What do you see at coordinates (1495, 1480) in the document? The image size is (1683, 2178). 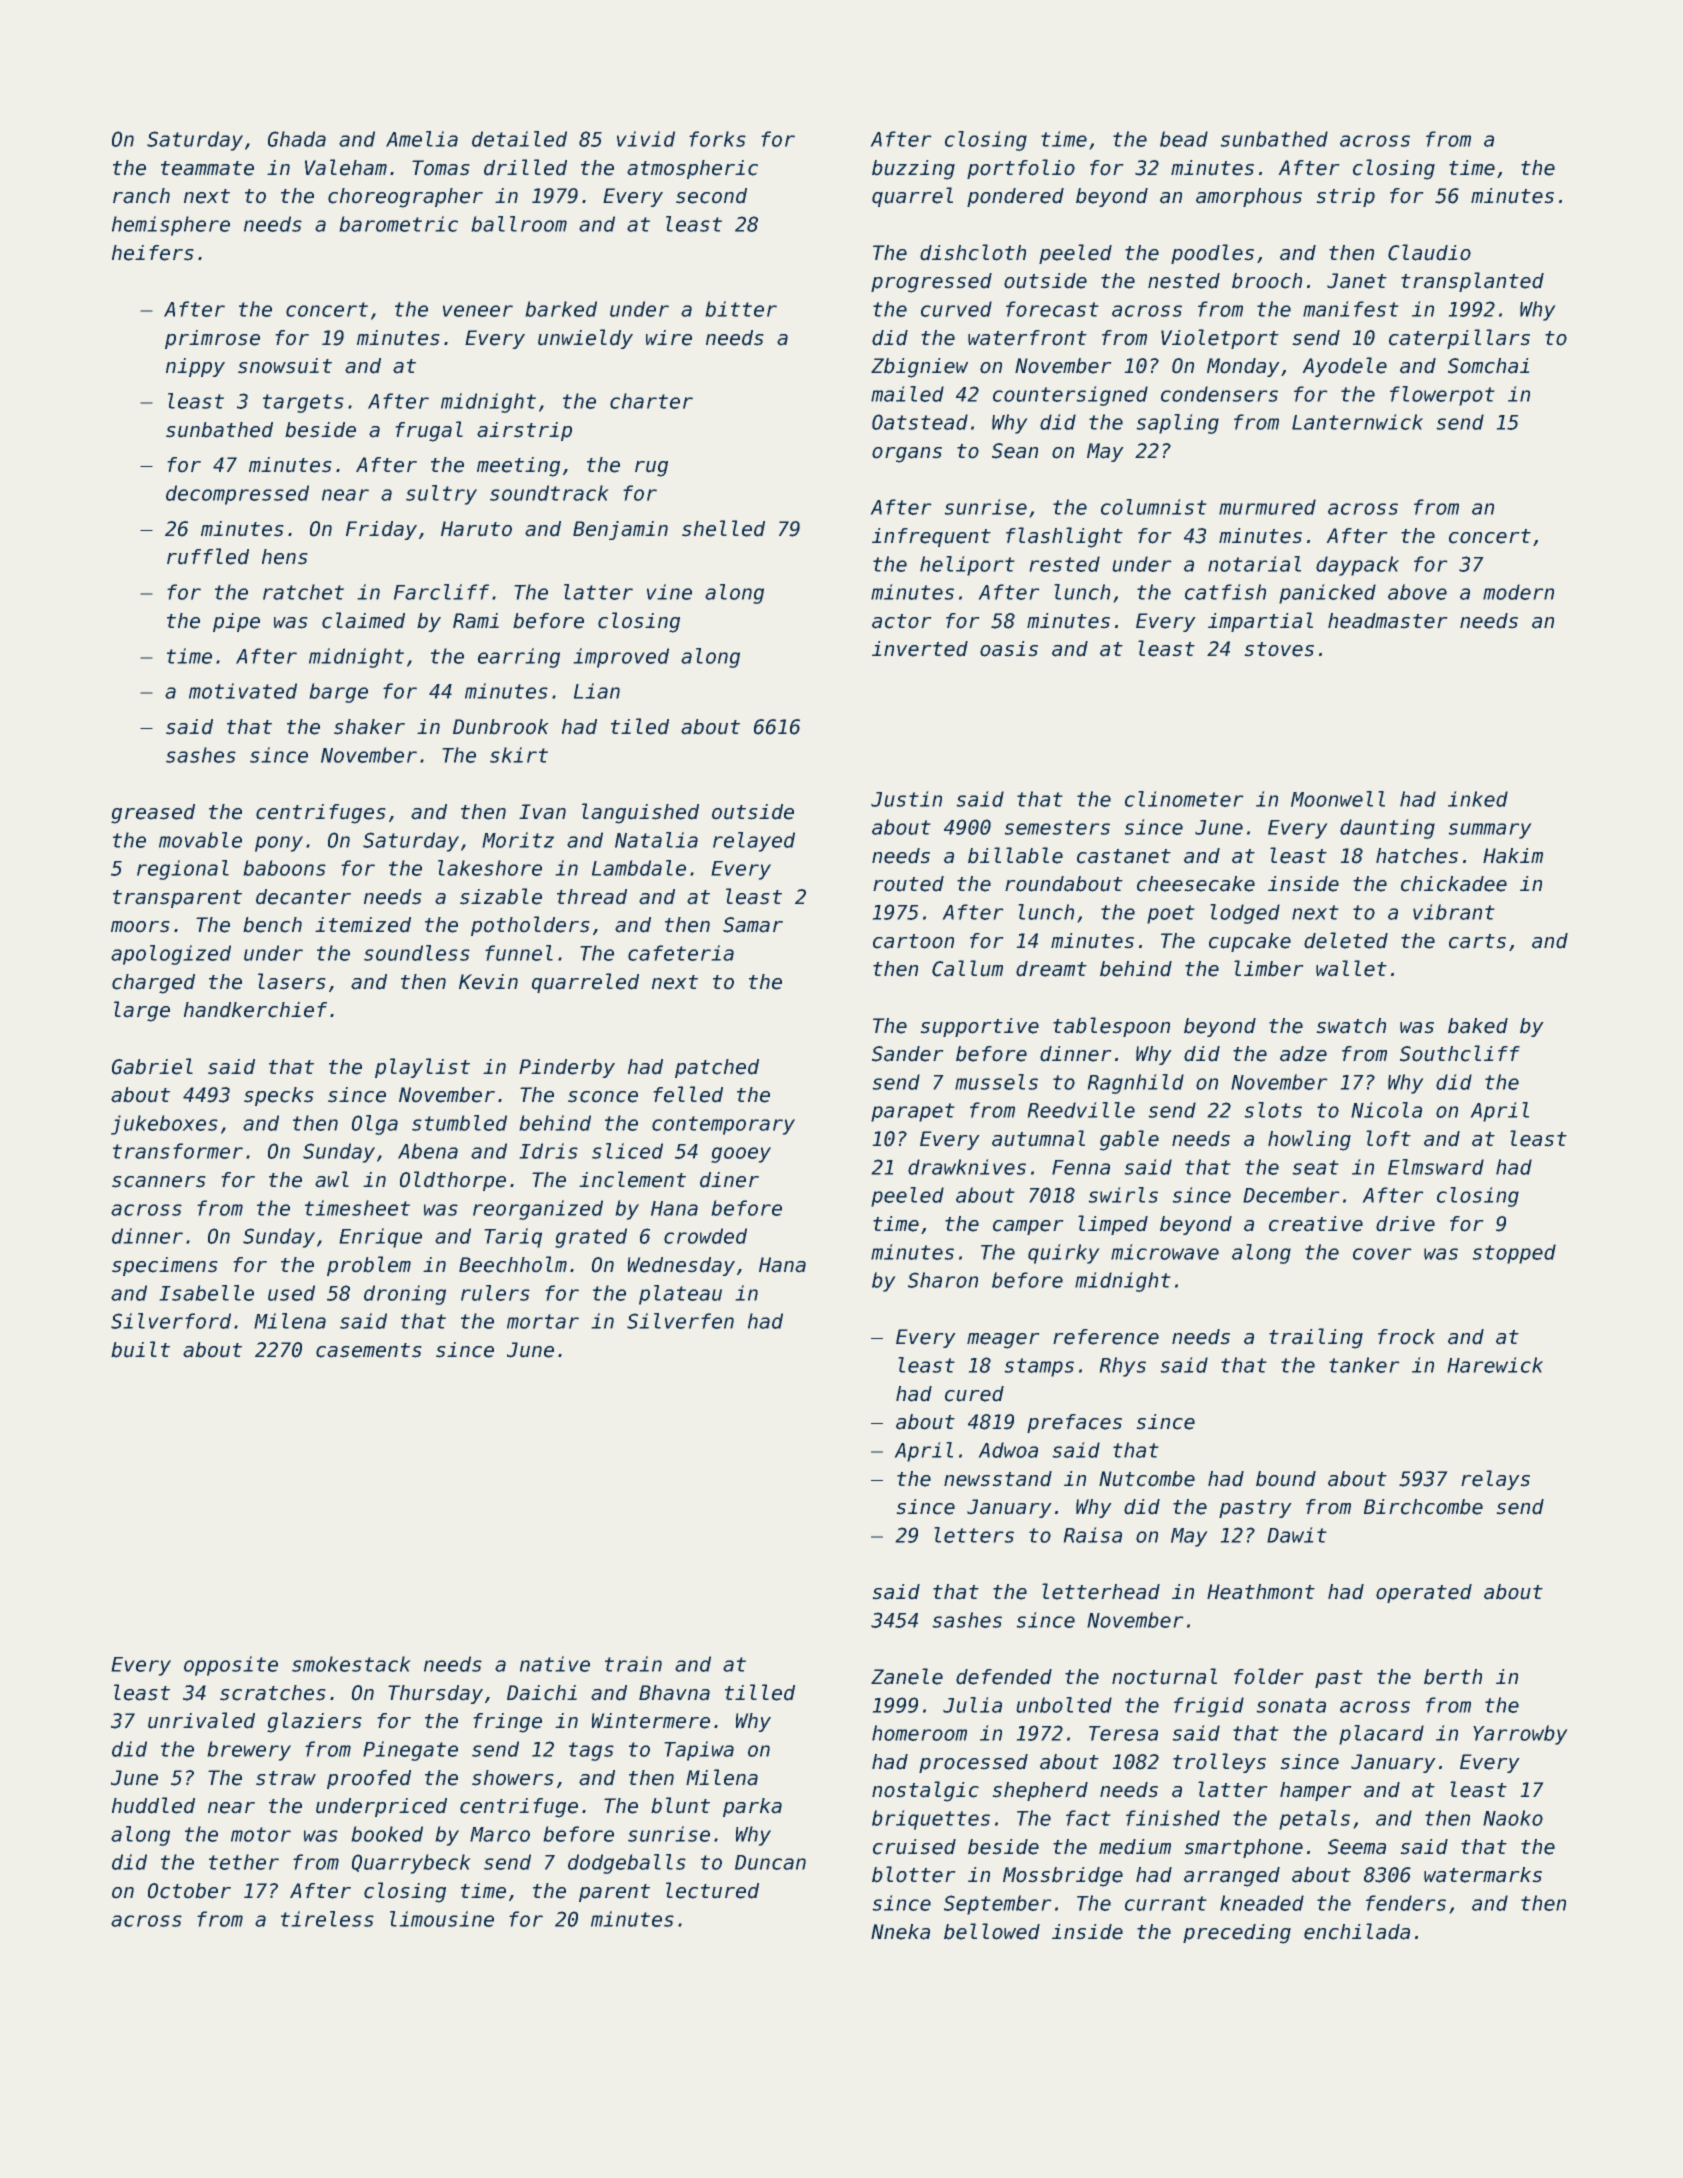 I see `relays` at bounding box center [1495, 1480].
